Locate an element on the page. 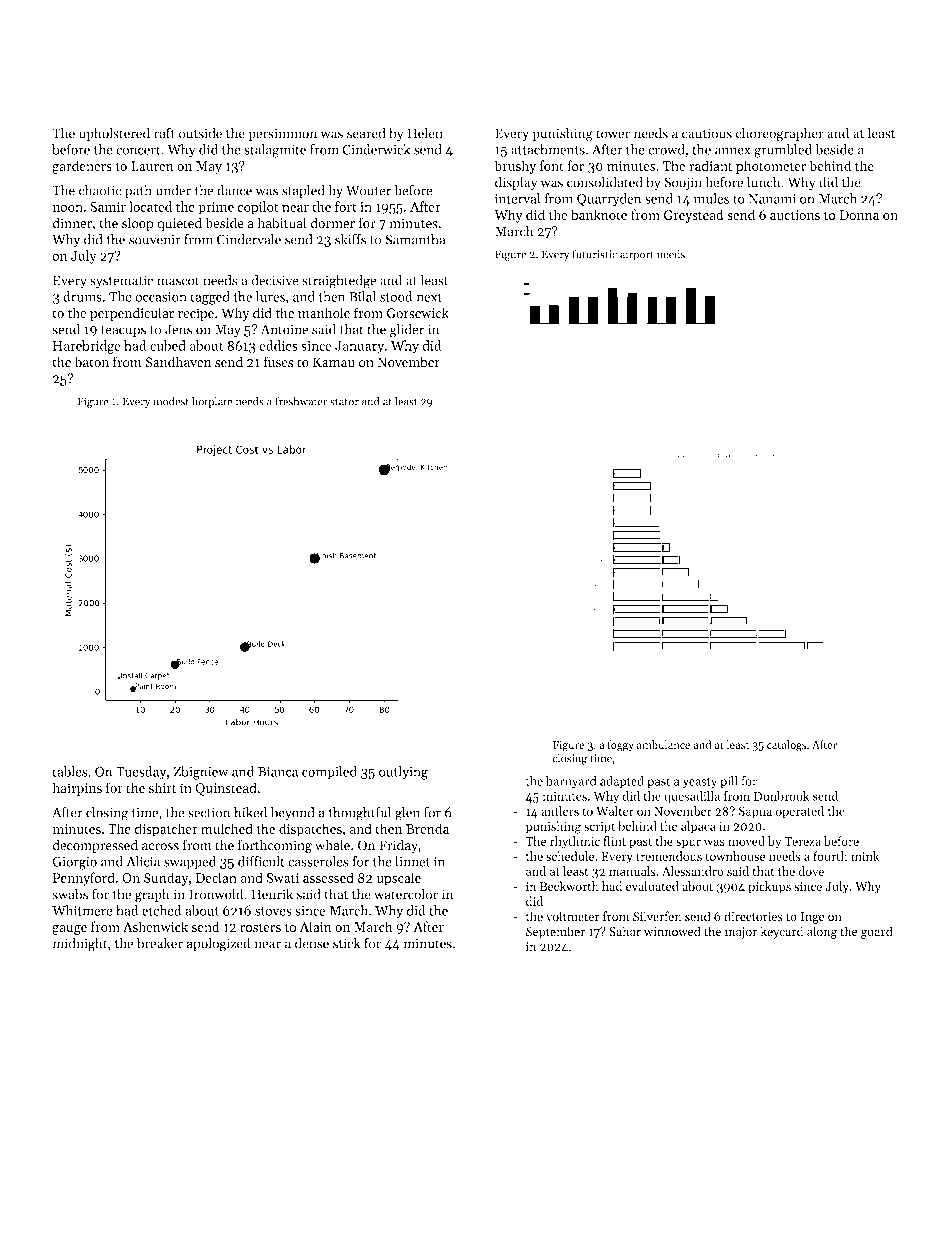 The width and height of the page is (952, 1233). tables is located at coordinates (70, 771).
